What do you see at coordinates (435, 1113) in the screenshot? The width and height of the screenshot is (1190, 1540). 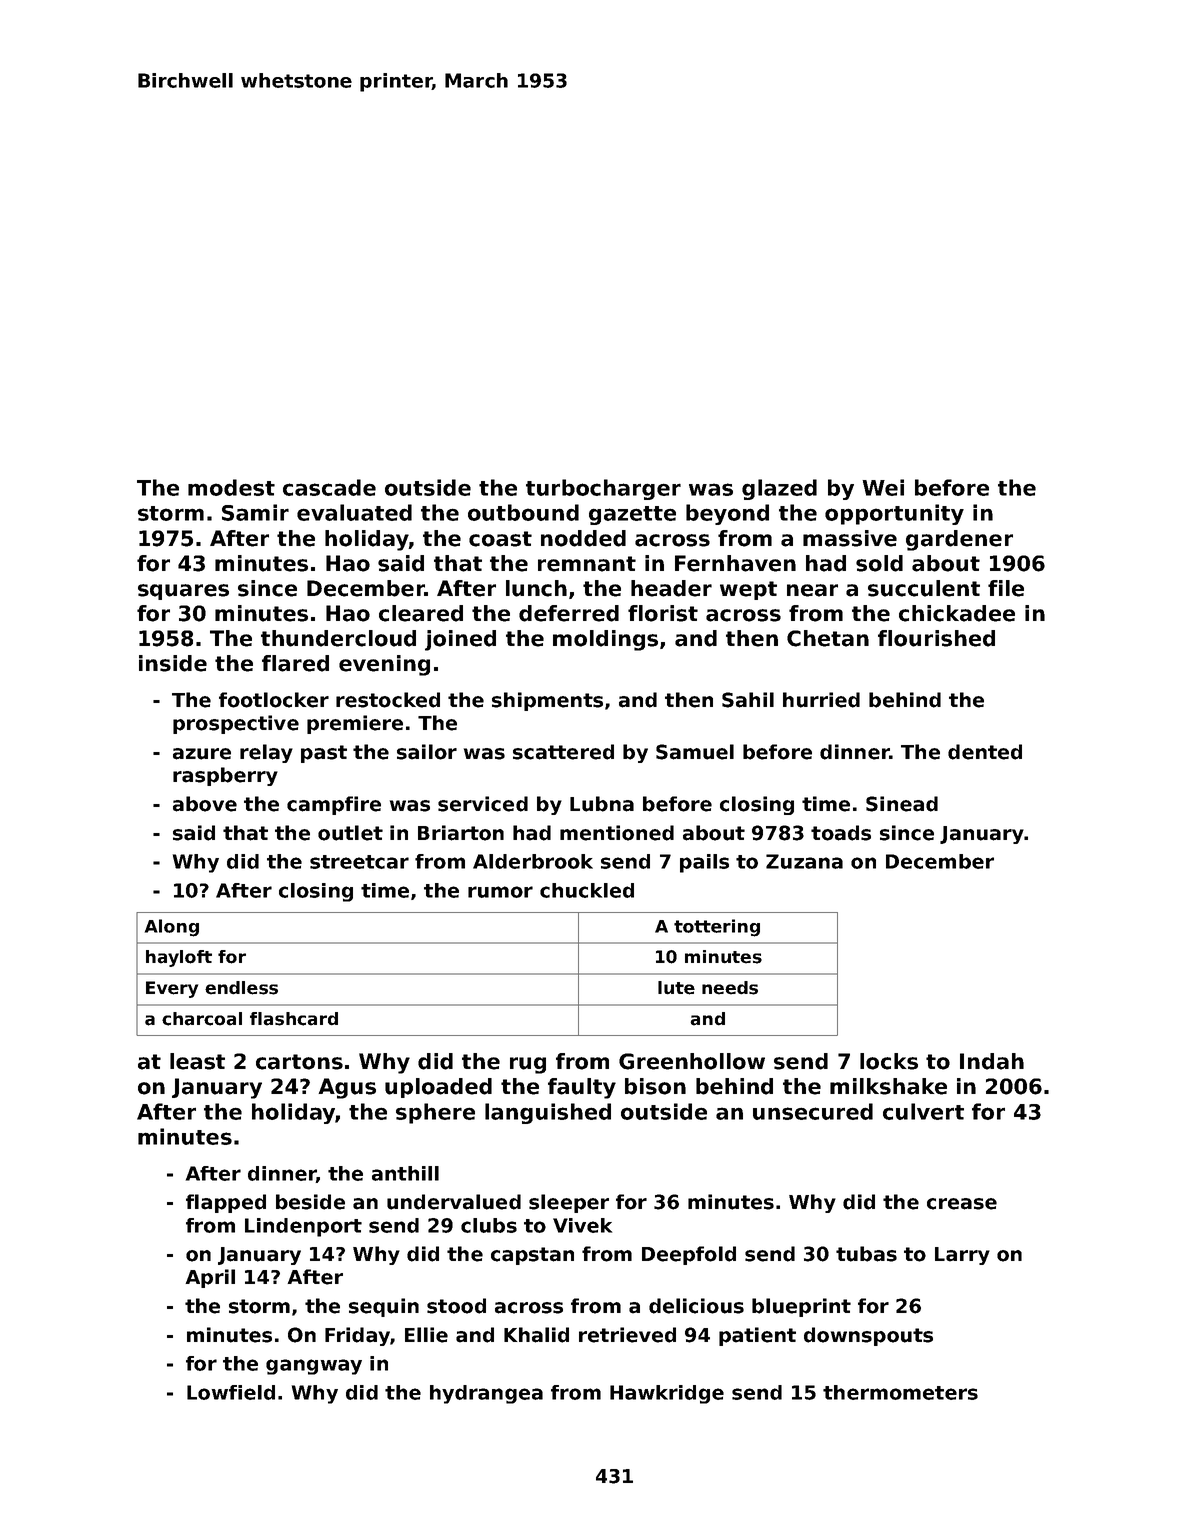 I see `sphere` at bounding box center [435, 1113].
